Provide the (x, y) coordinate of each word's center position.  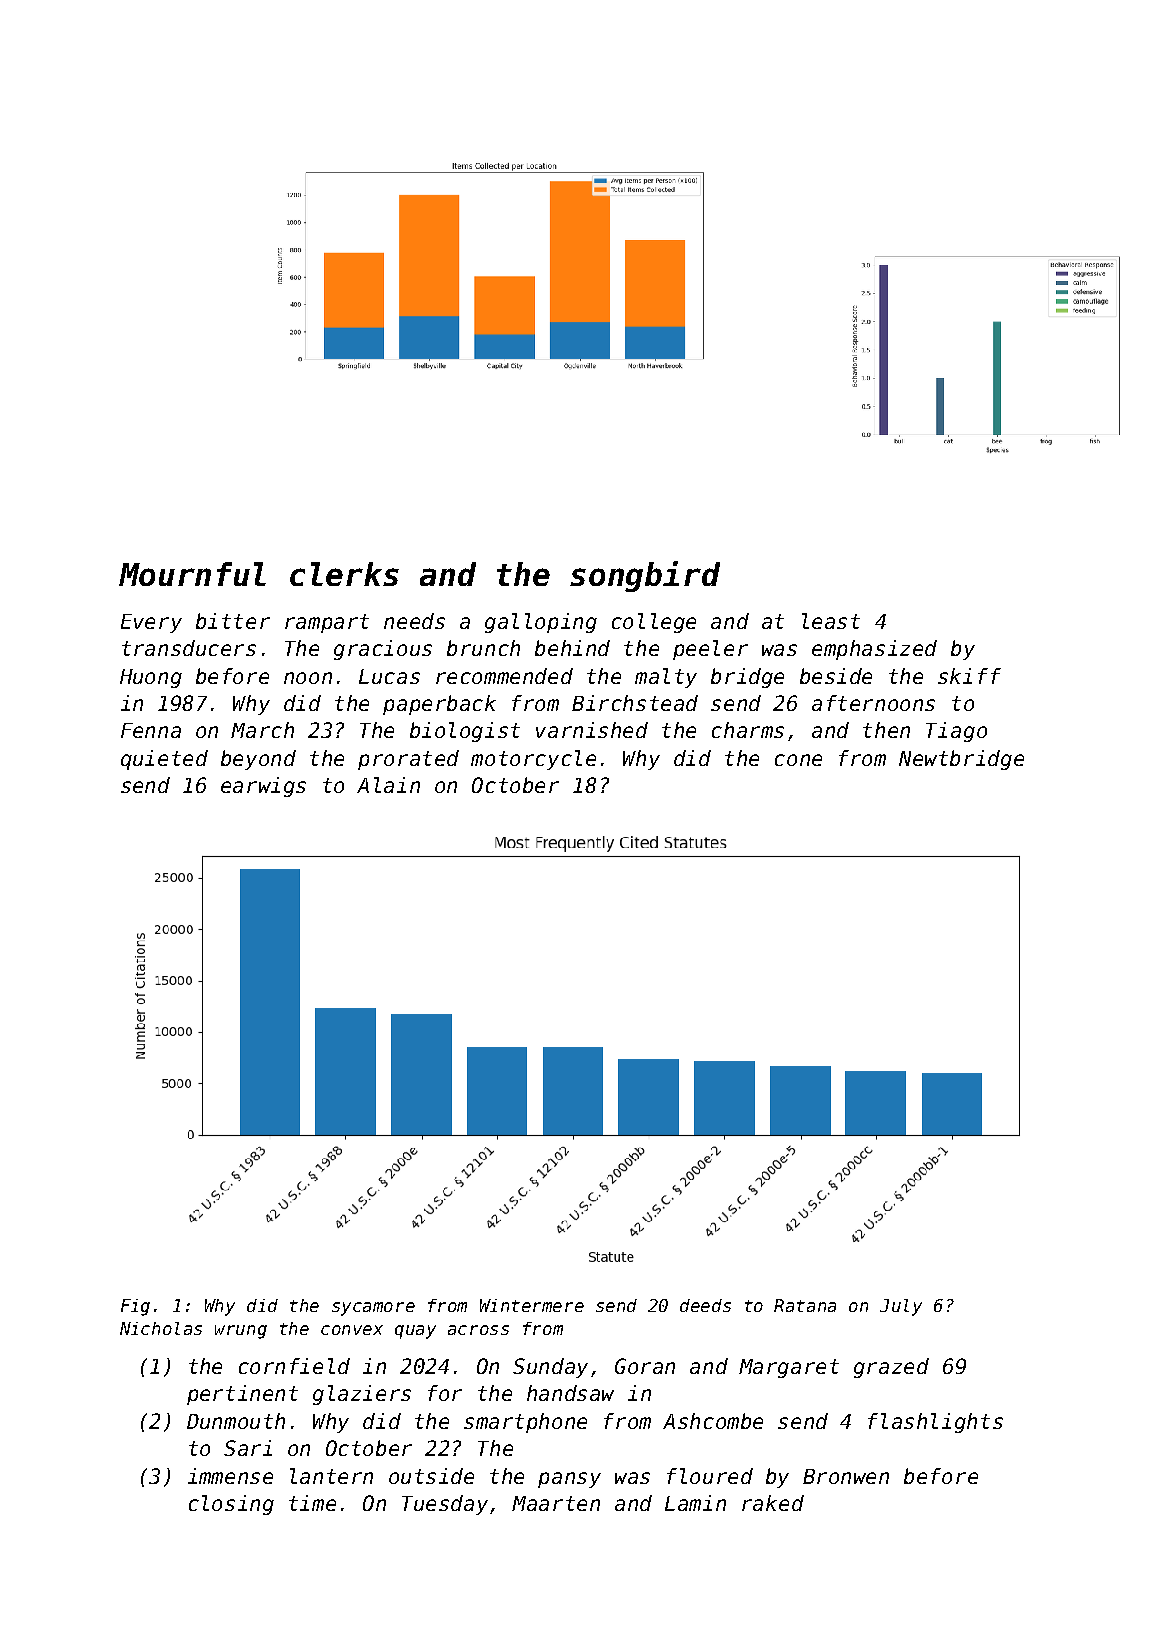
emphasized (874, 650)
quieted (164, 760)
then (886, 730)
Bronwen (846, 1476)
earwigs (263, 787)
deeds (705, 1305)
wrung (241, 1332)
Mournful (192, 574)
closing (231, 1505)
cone (798, 760)
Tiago (956, 732)
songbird (645, 576)
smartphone (525, 1423)
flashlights (935, 1423)
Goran (645, 1366)
